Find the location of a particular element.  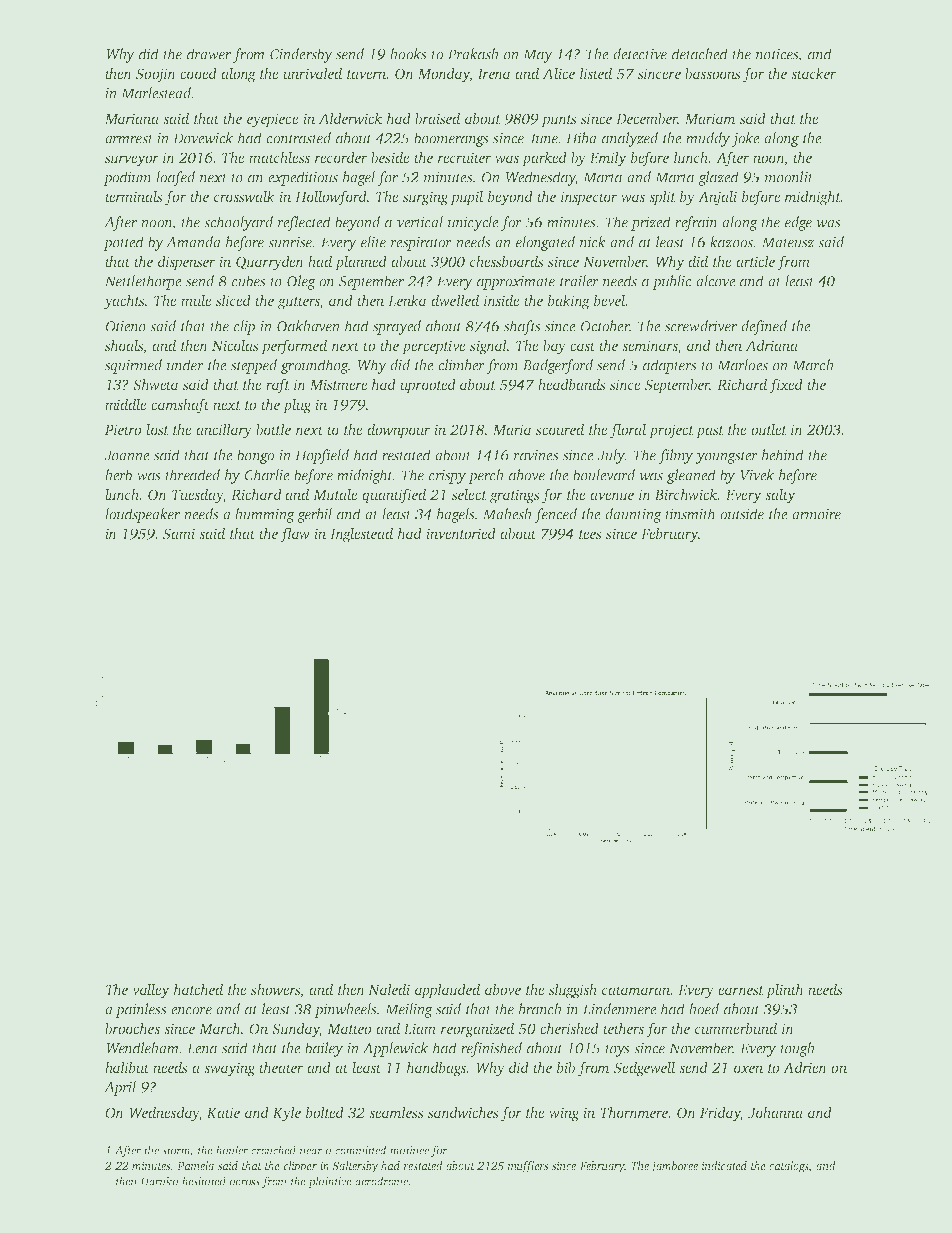

swaying is located at coordinates (230, 1069).
